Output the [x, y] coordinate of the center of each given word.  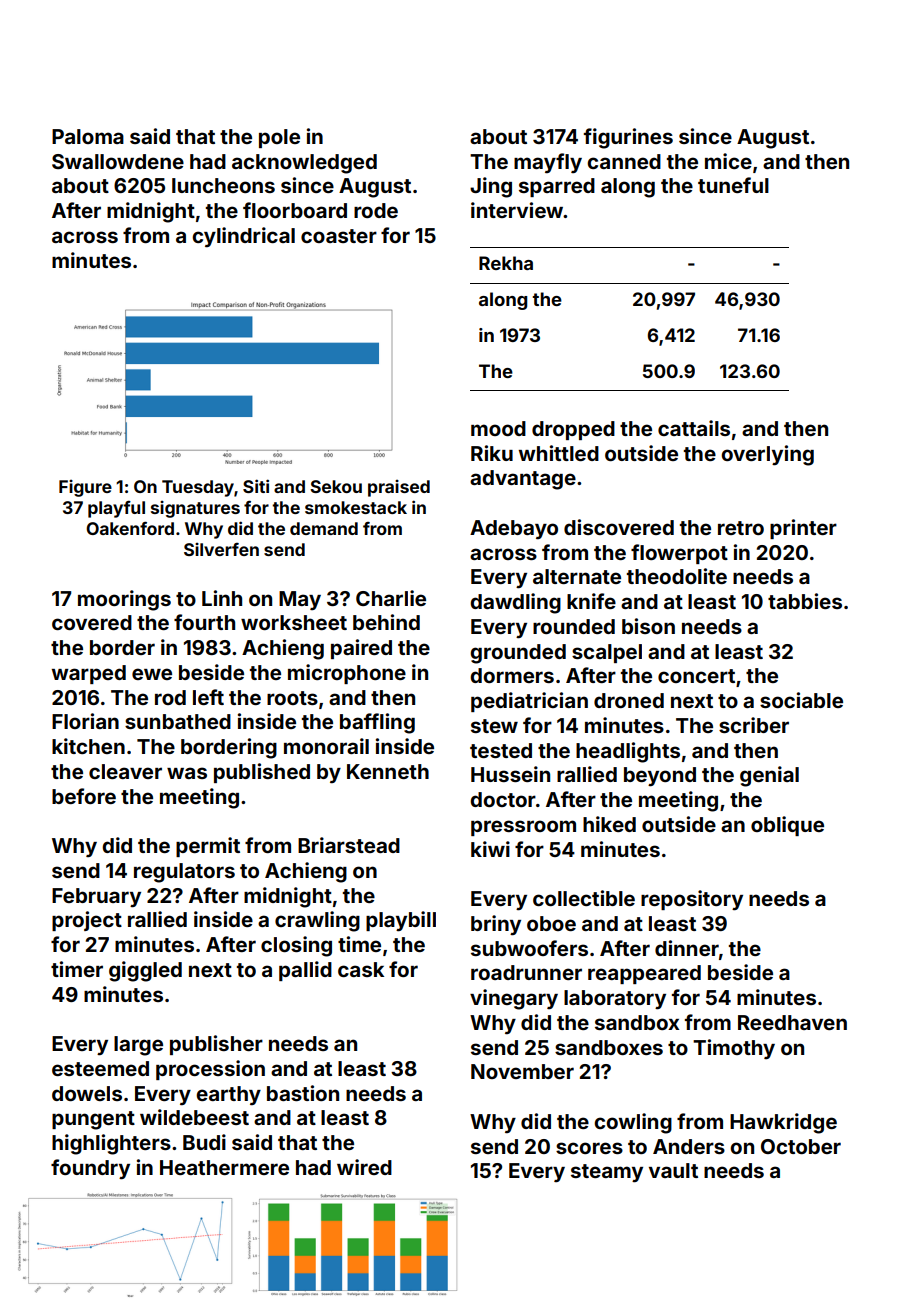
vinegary [514, 999]
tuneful [733, 185]
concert [696, 676]
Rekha [506, 263]
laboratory [615, 1000]
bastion [303, 1093]
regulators [184, 873]
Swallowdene [118, 161]
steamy [607, 1173]
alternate [577, 576]
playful [116, 509]
